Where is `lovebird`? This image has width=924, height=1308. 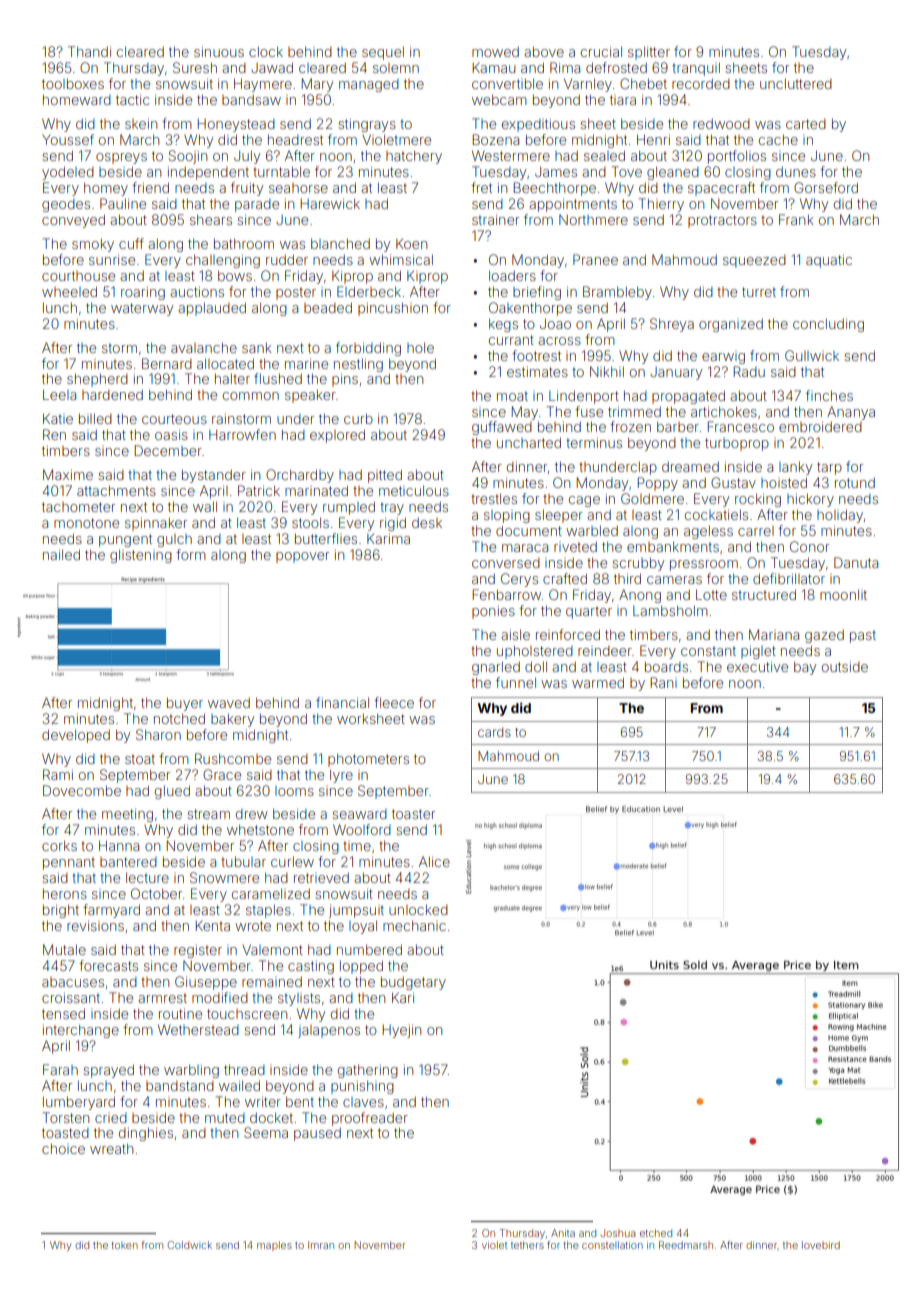 lovebird is located at coordinates (821, 1245).
